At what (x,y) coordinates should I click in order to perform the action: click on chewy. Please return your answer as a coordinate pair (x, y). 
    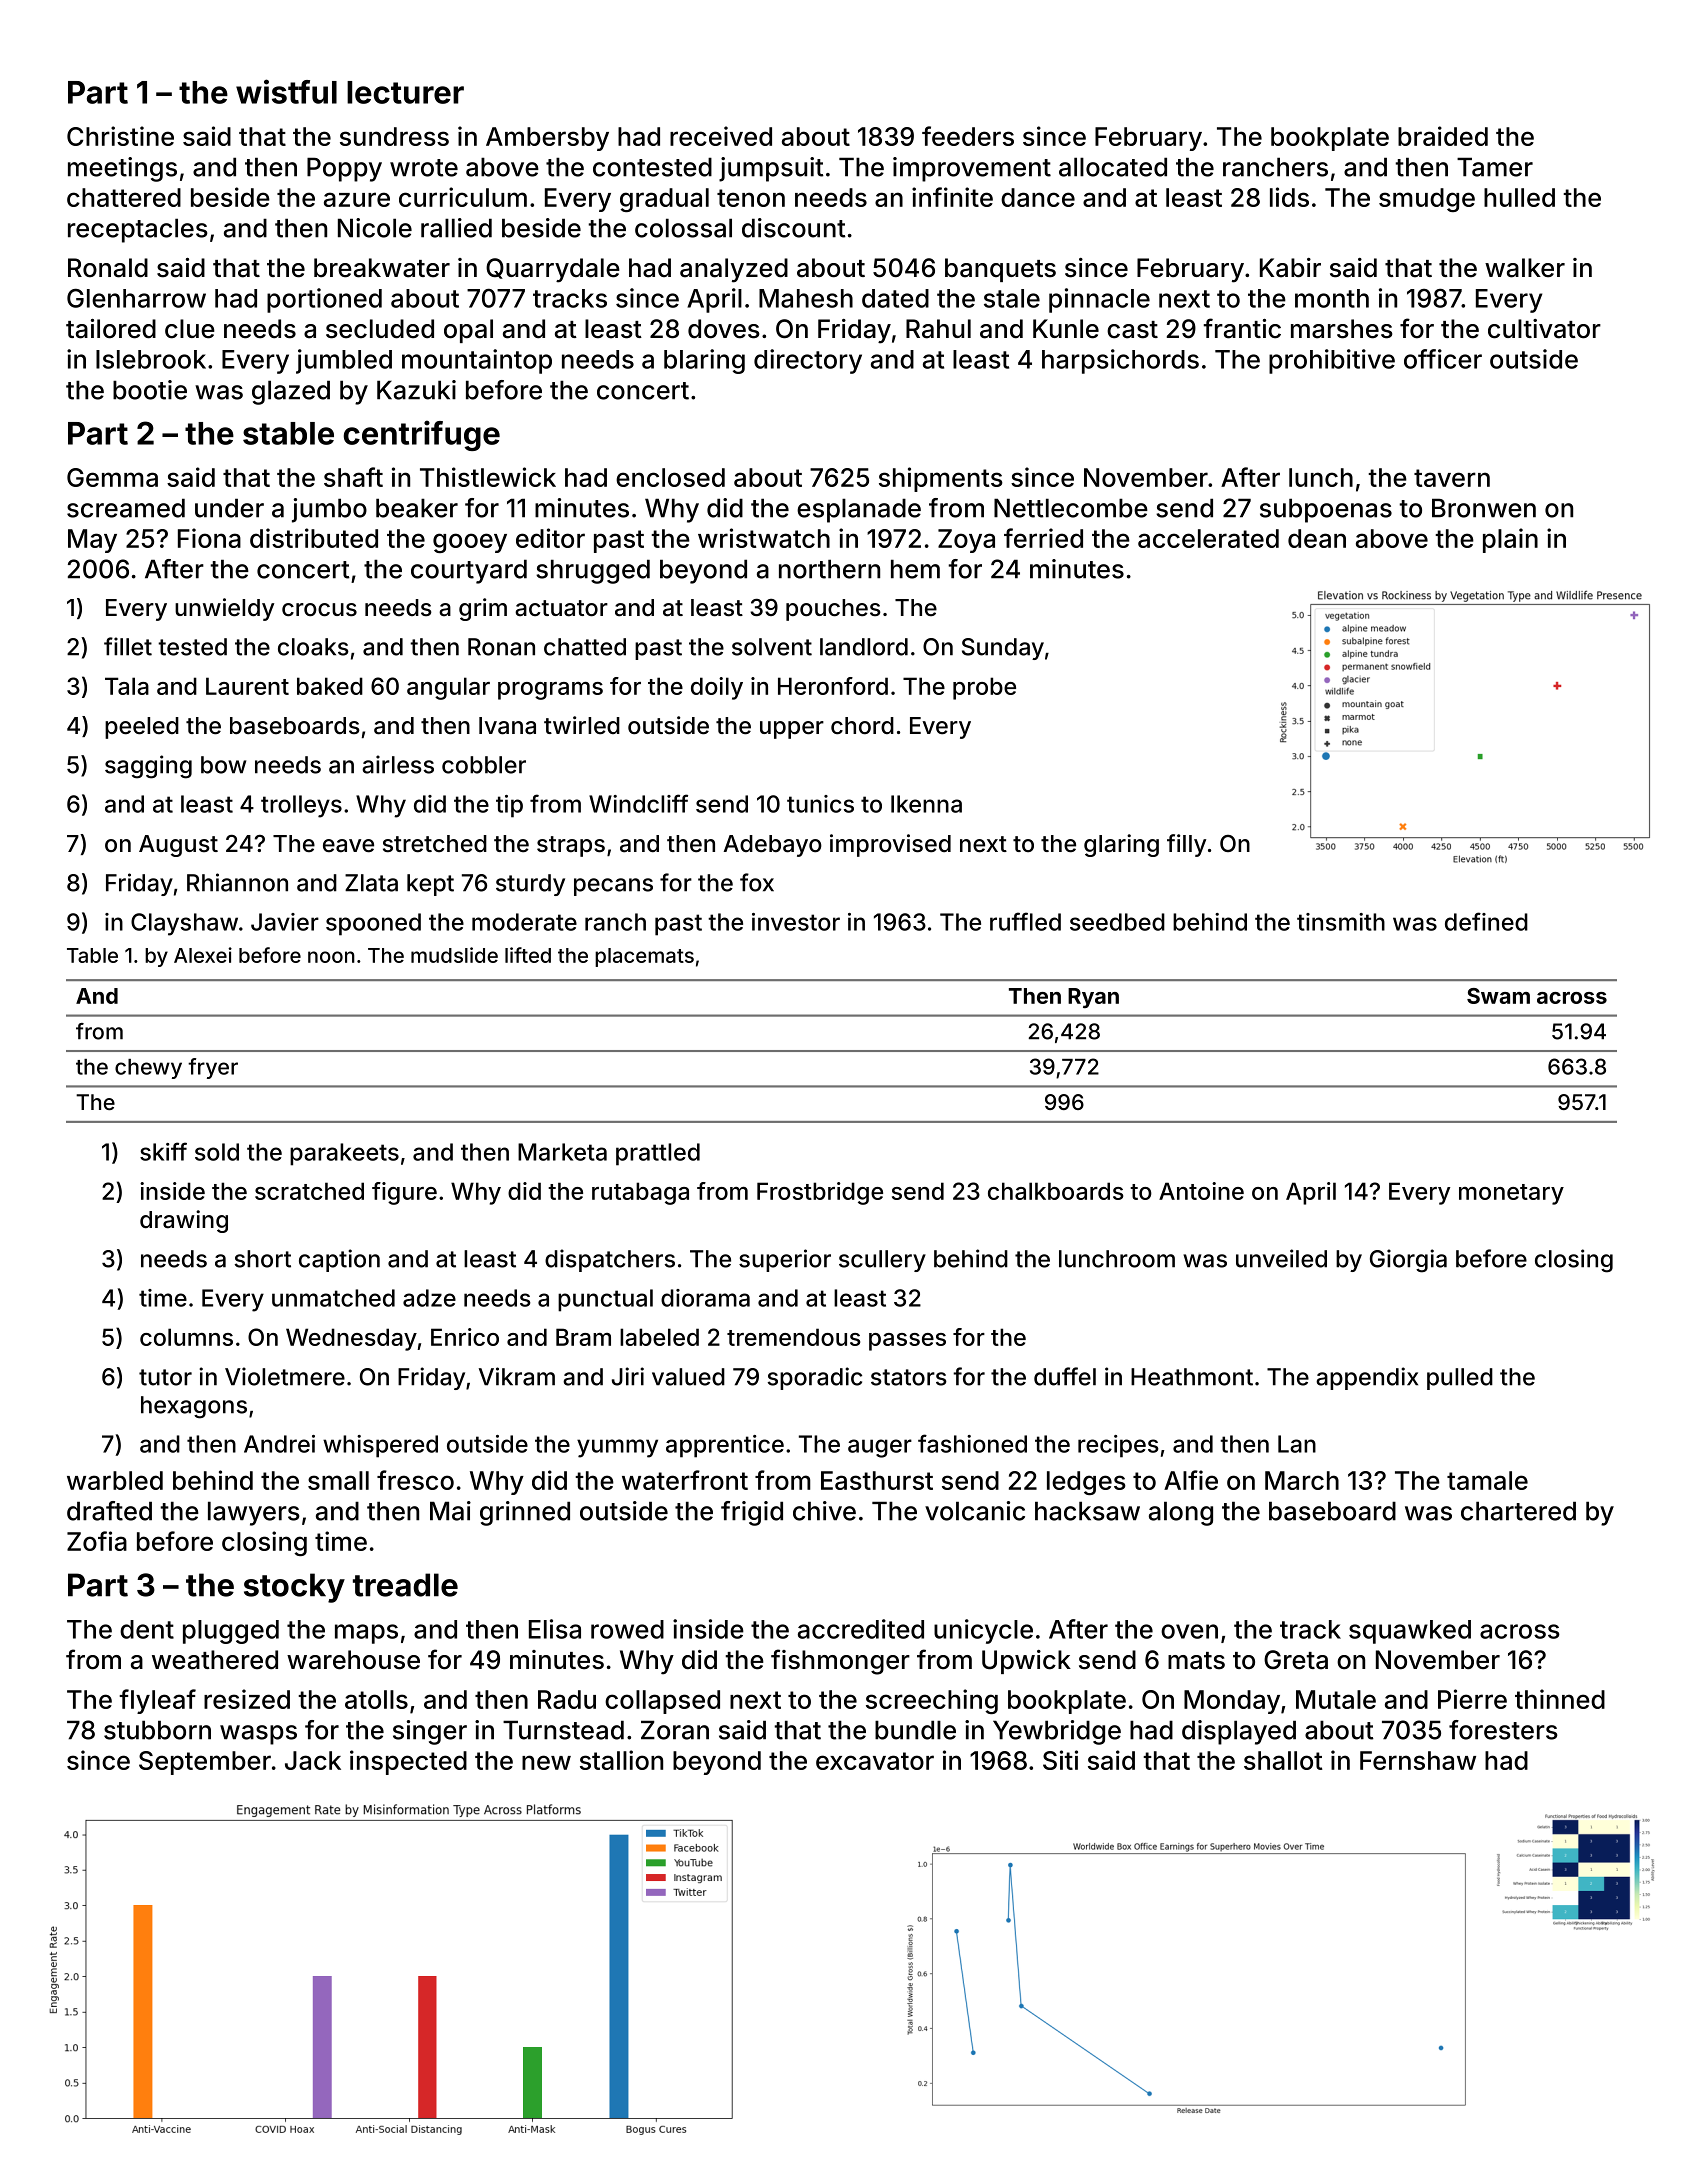
    Looking at the image, I should click on (148, 1069).
